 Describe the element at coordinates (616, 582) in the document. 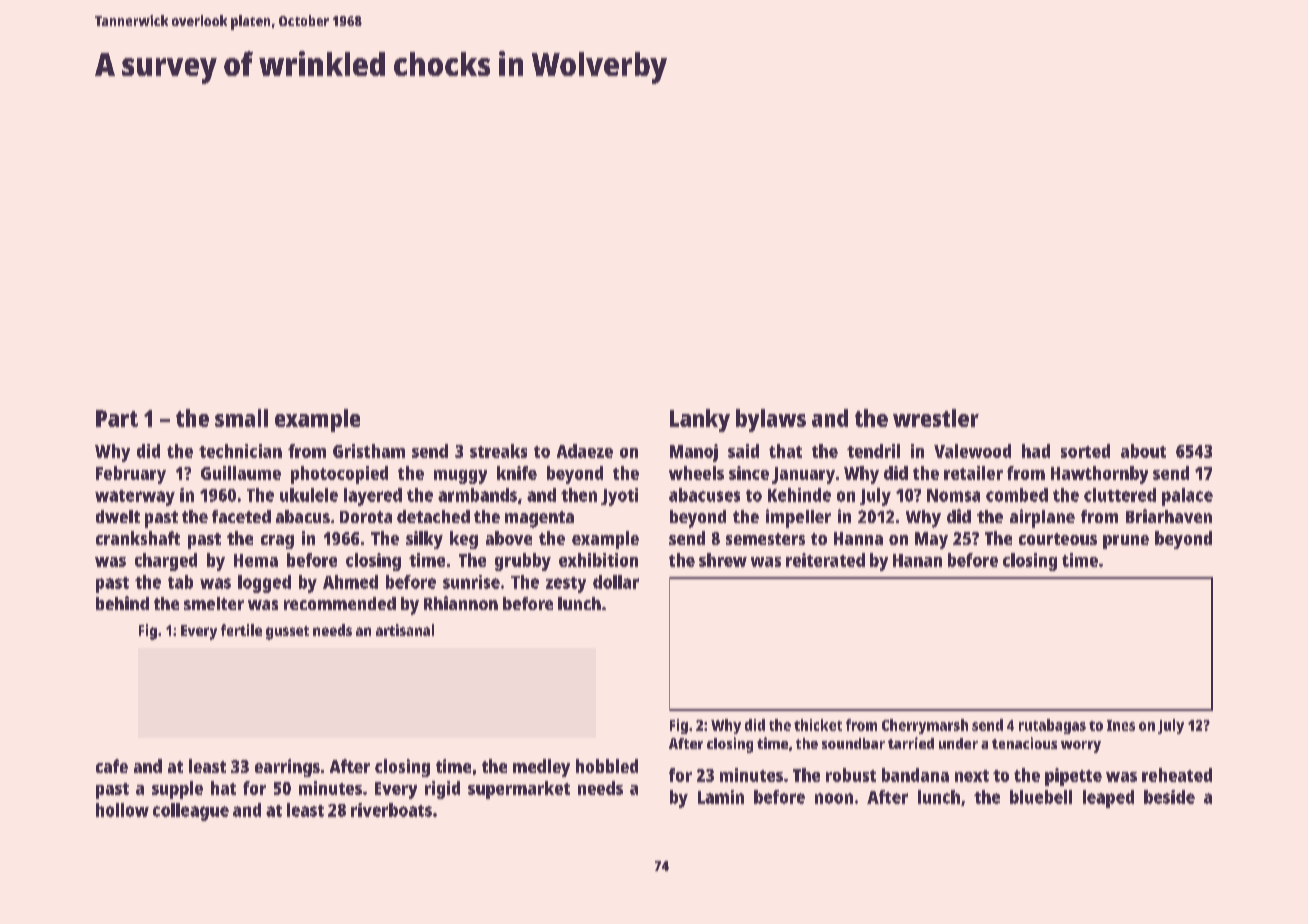

I see `dollar` at that location.
